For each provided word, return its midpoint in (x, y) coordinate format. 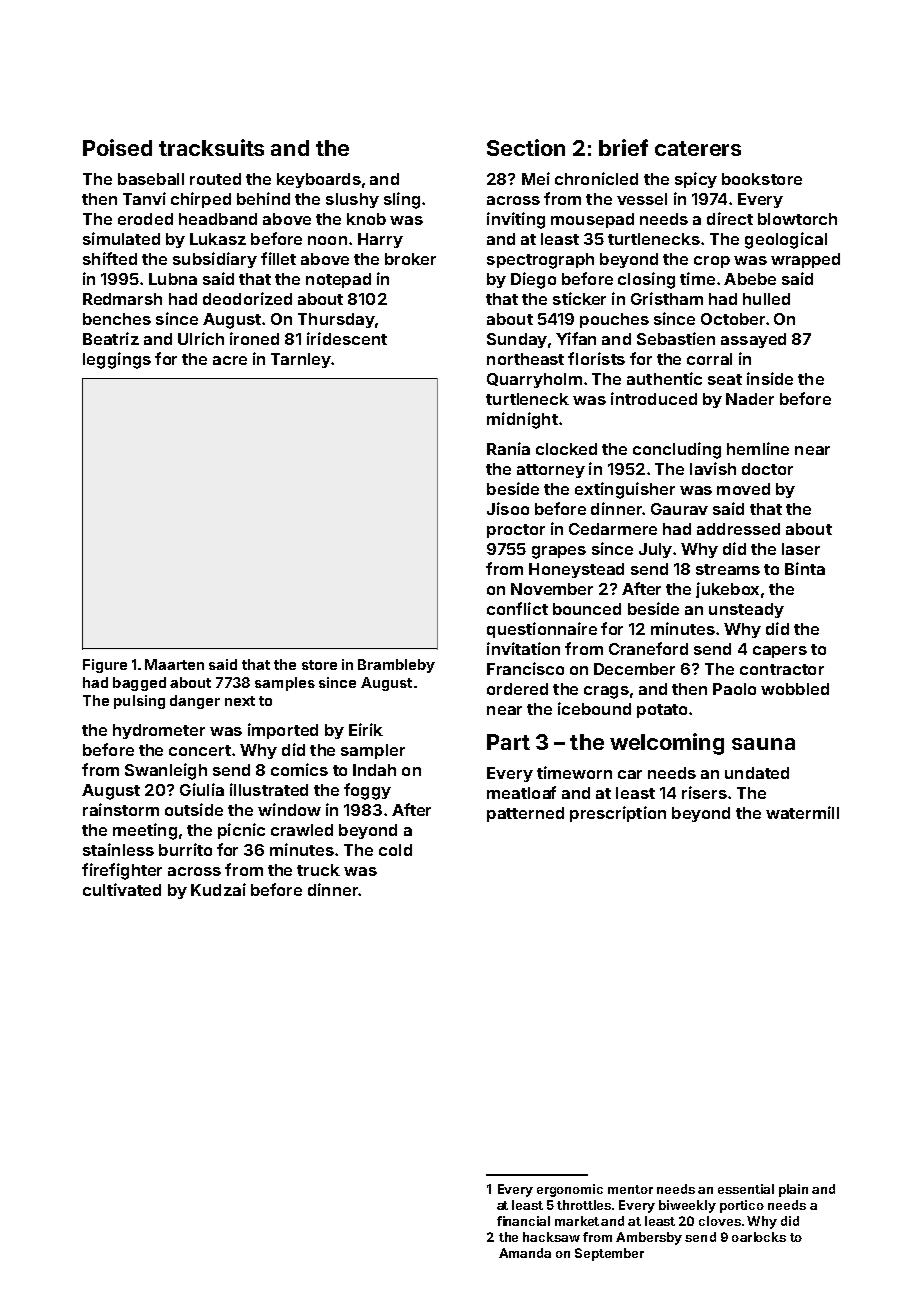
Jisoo (508, 508)
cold (395, 850)
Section (526, 147)
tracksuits (211, 147)
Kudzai (218, 889)
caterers (698, 148)
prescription (618, 814)
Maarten (174, 664)
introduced (654, 398)
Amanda (525, 1253)
